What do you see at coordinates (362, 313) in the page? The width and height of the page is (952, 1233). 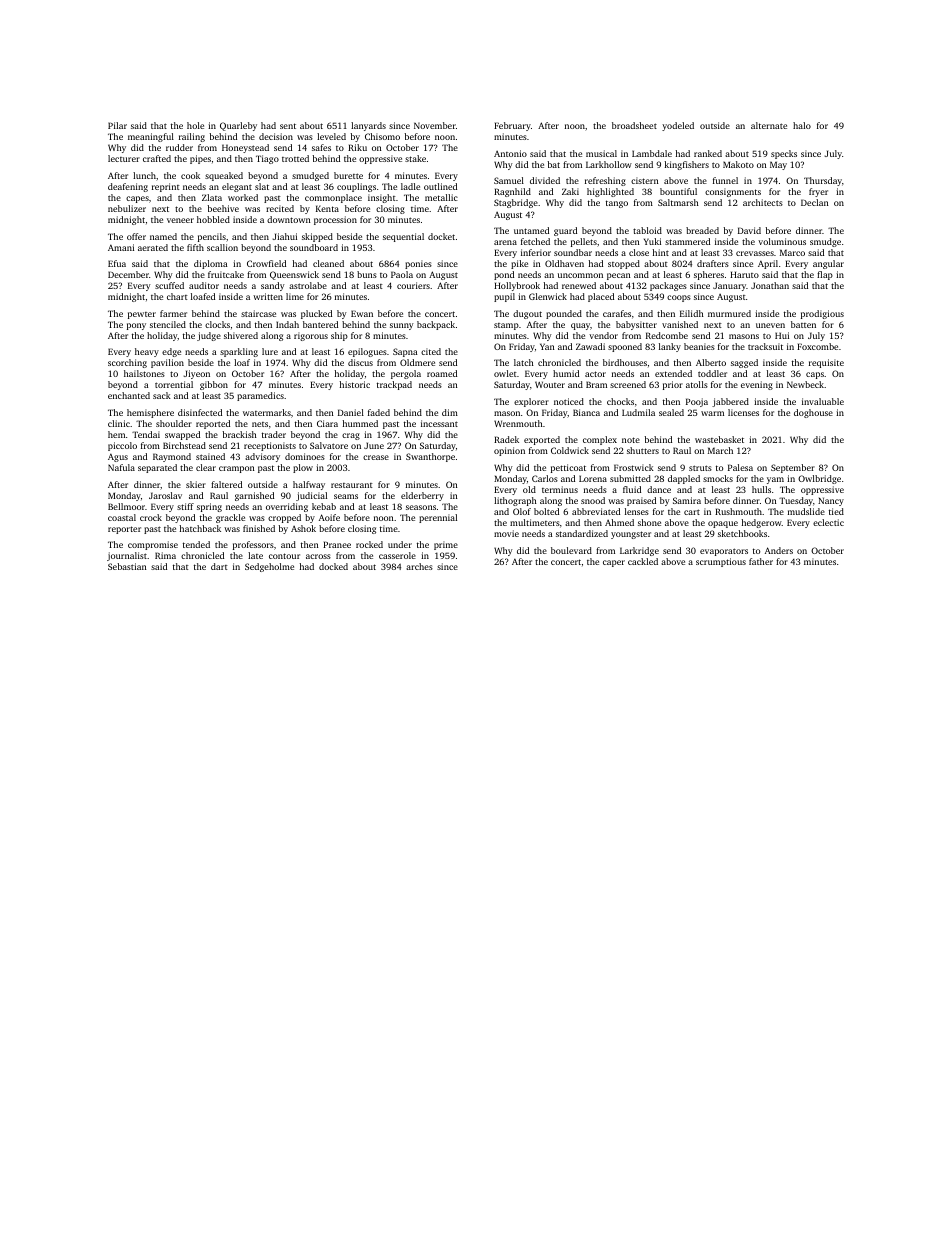 I see `Ewan` at bounding box center [362, 313].
